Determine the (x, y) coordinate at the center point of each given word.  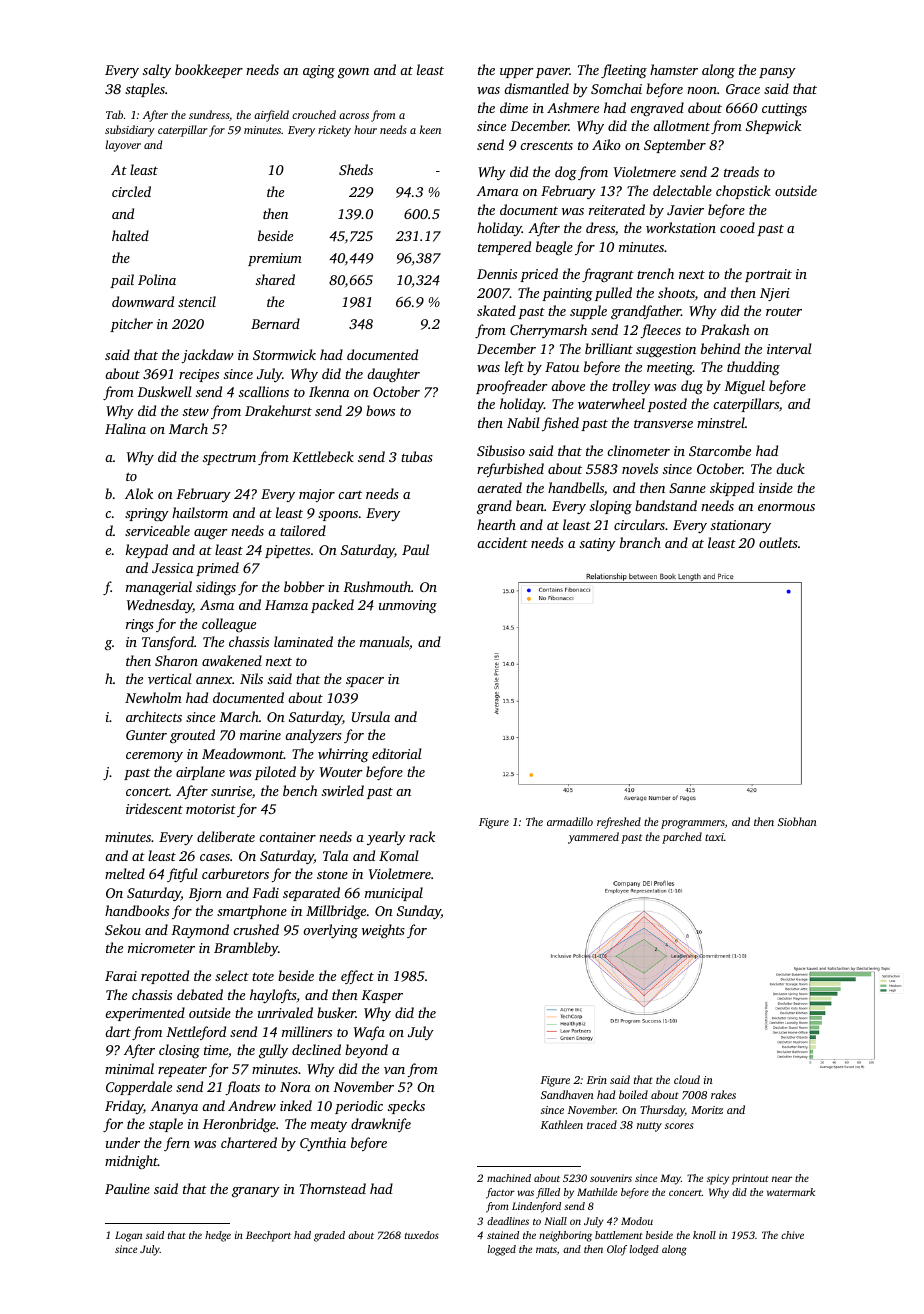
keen (430, 129)
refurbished (510, 470)
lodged (644, 1250)
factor (500, 1193)
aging (319, 71)
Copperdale (139, 1088)
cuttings (784, 110)
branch (640, 542)
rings (140, 626)
